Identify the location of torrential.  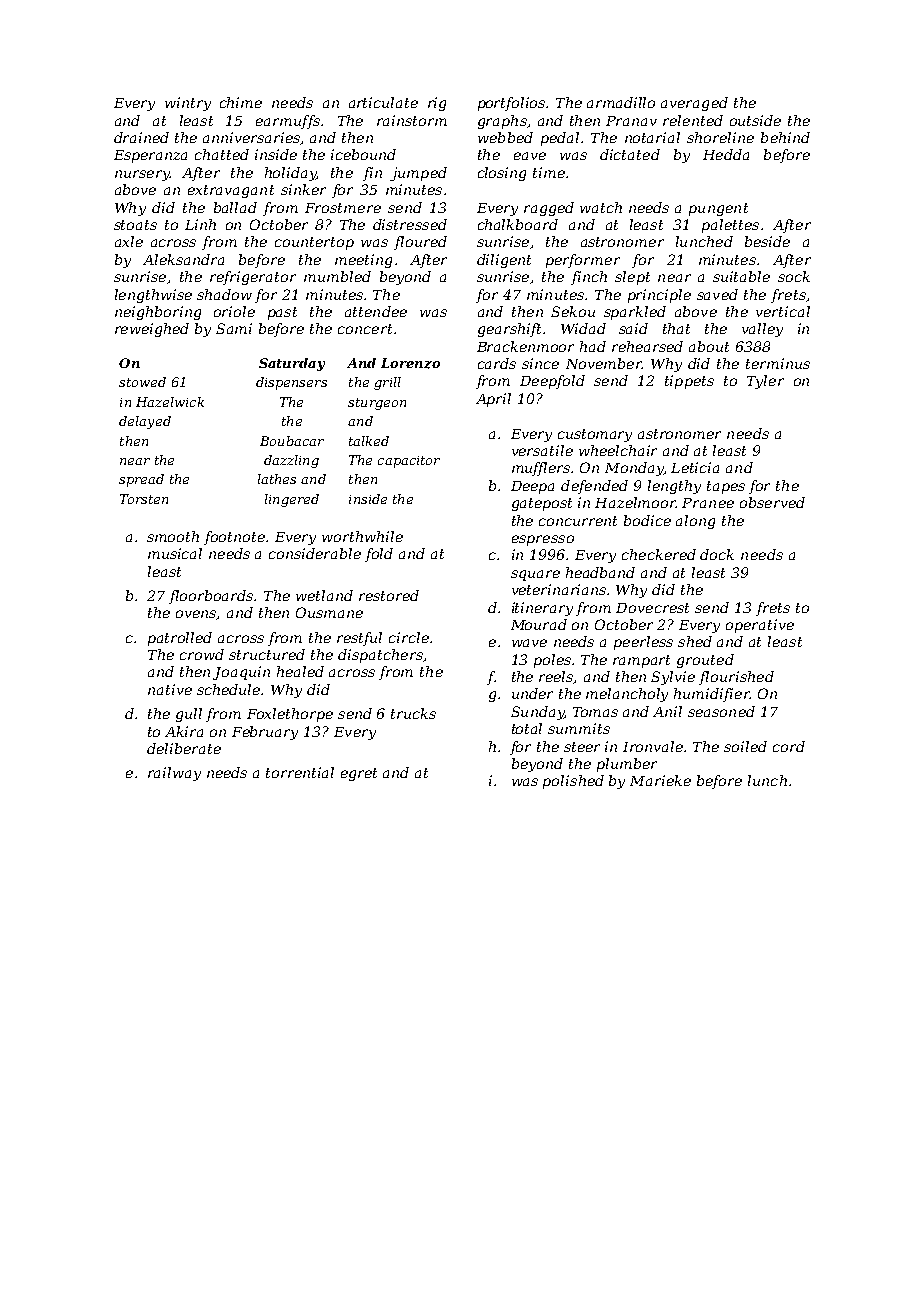
(300, 772).
